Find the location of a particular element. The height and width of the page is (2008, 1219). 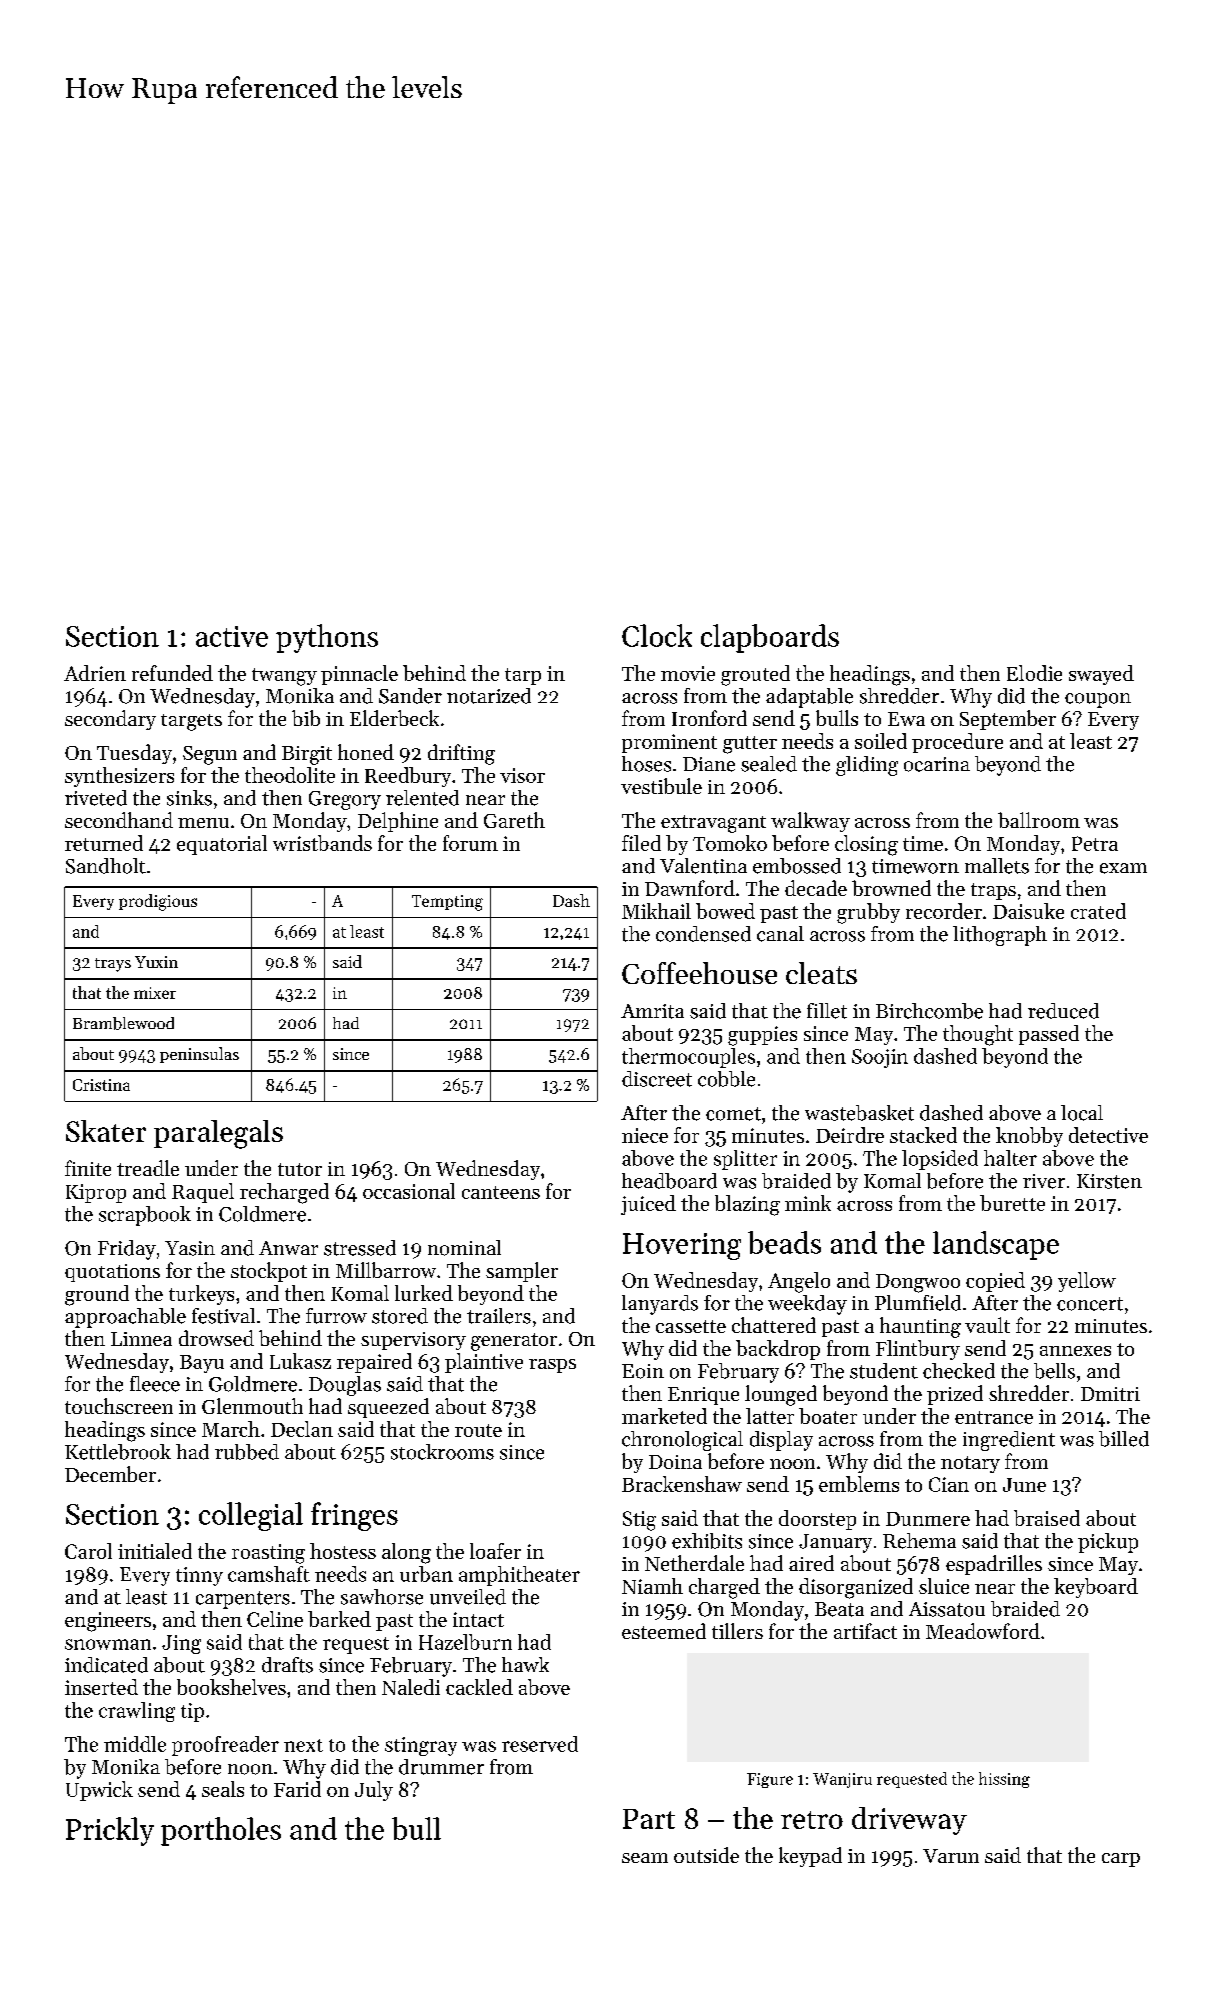

Coldmere is located at coordinates (262, 1214).
